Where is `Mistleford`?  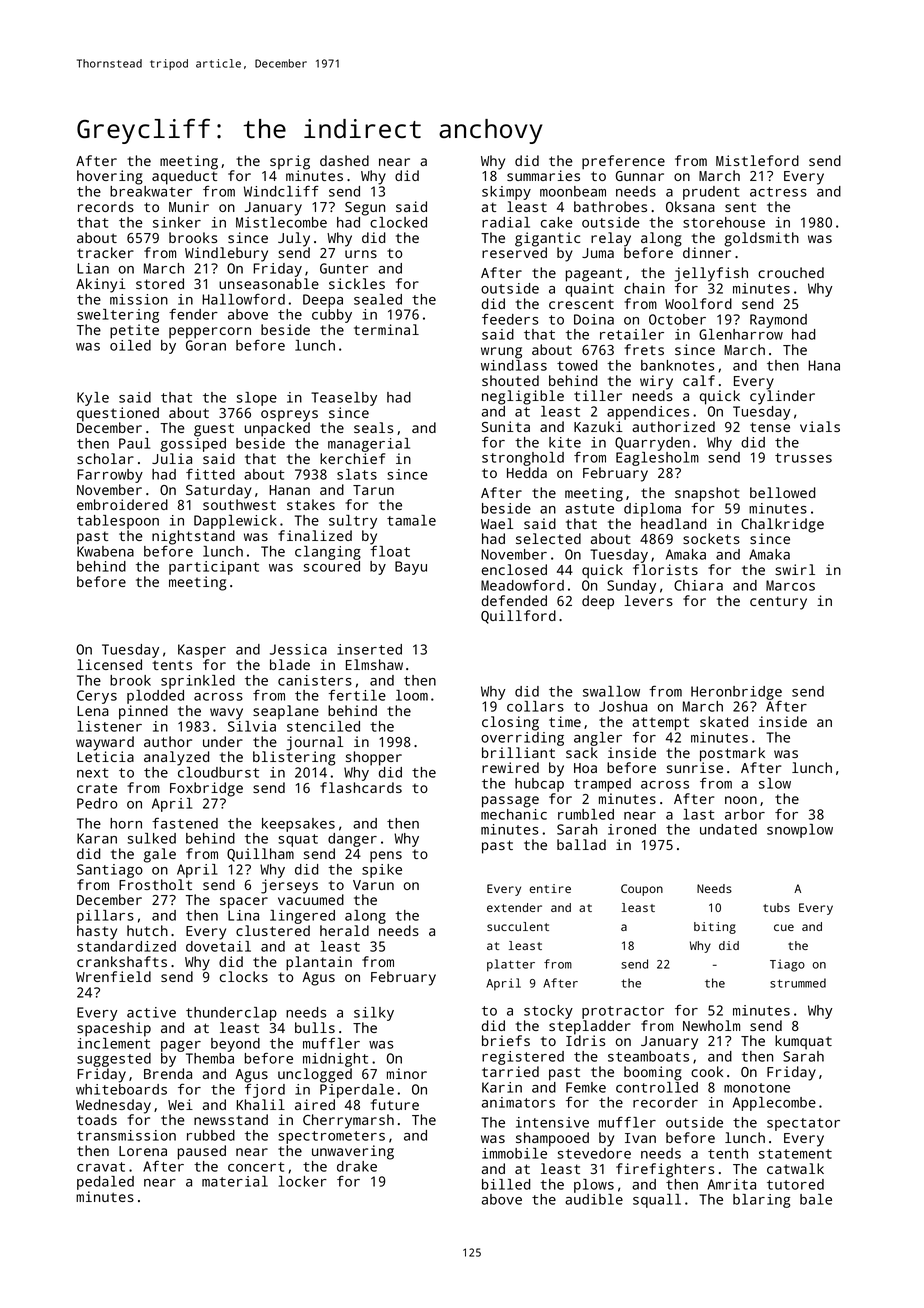 Mistleford is located at coordinates (757, 160).
